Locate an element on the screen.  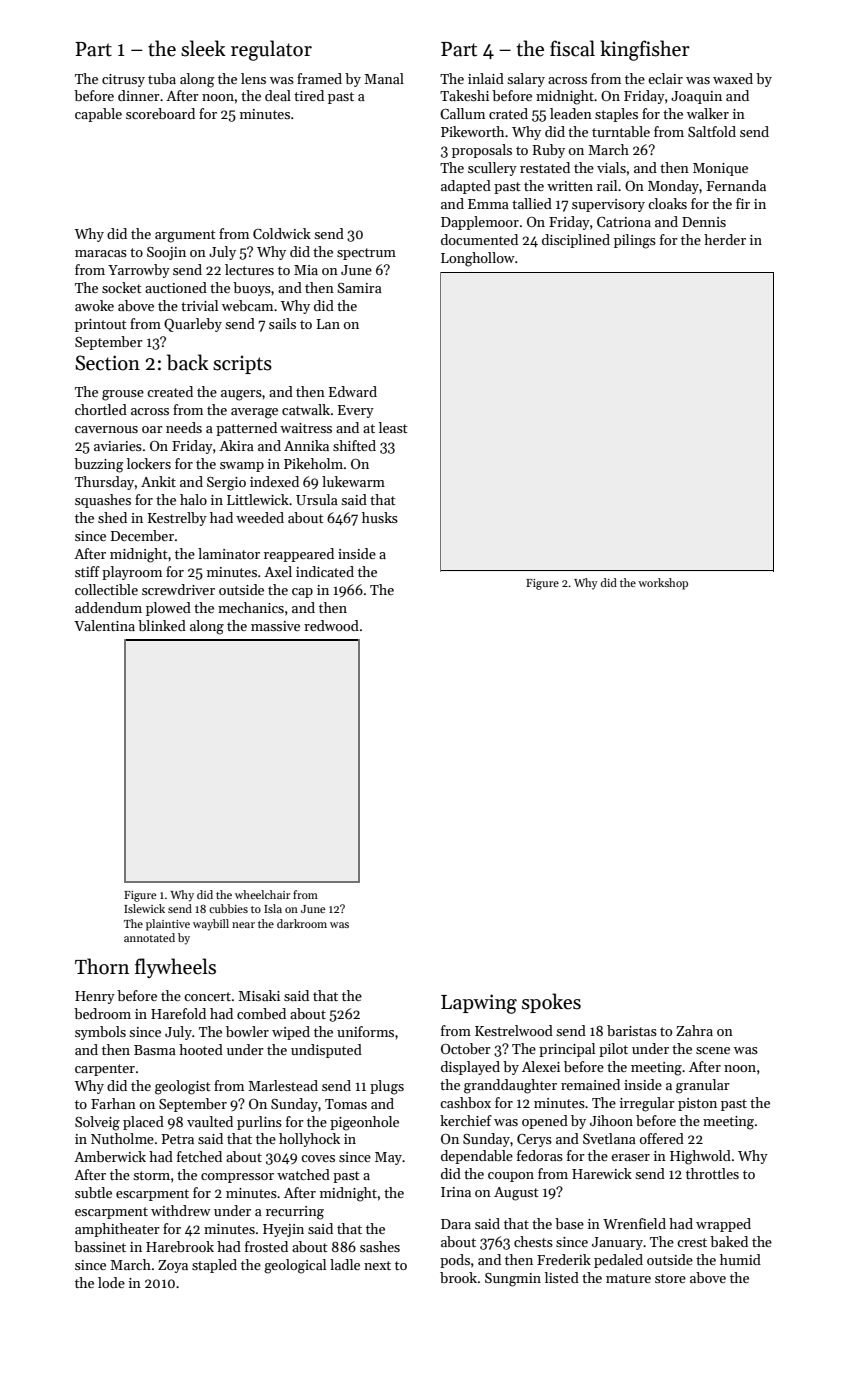
blinked is located at coordinates (162, 625).
